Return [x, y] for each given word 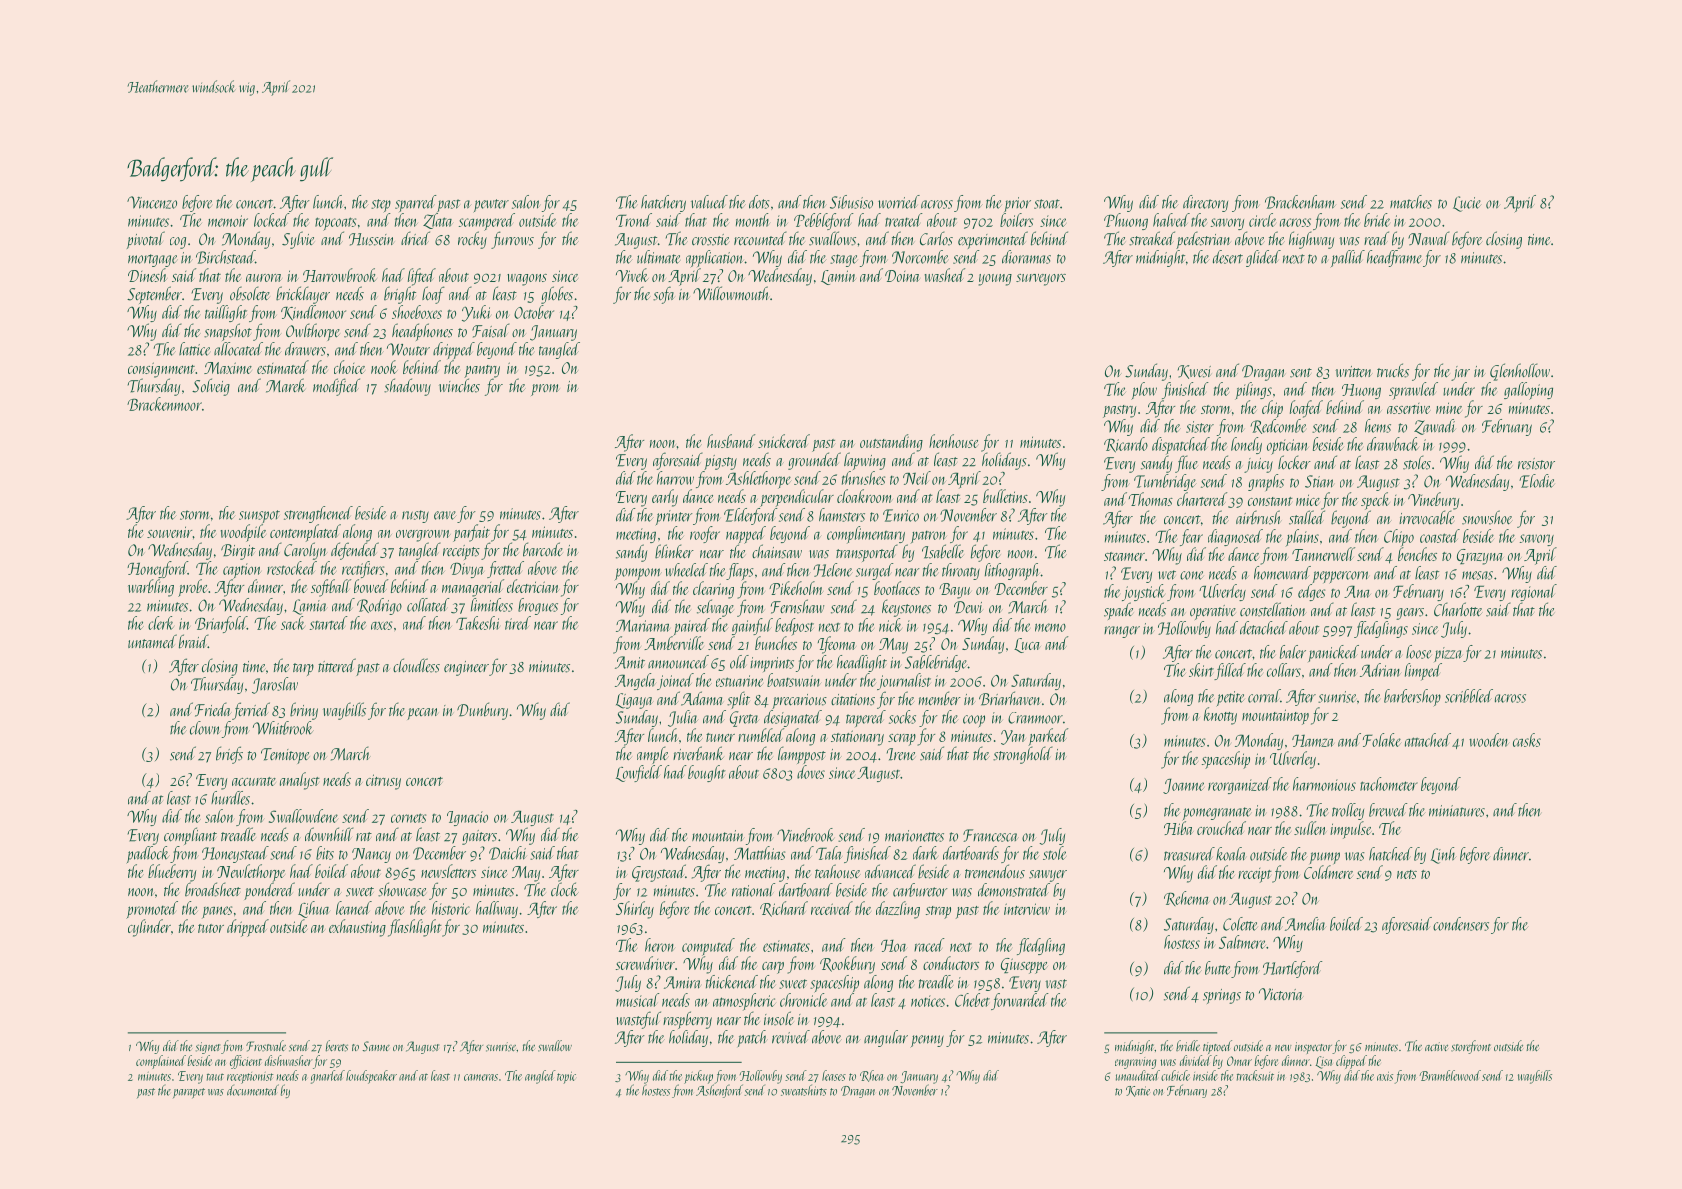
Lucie [1467, 204]
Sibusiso [851, 202]
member [940, 698]
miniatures [1457, 811]
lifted [422, 277]
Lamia [310, 607]
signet [208, 1048]
